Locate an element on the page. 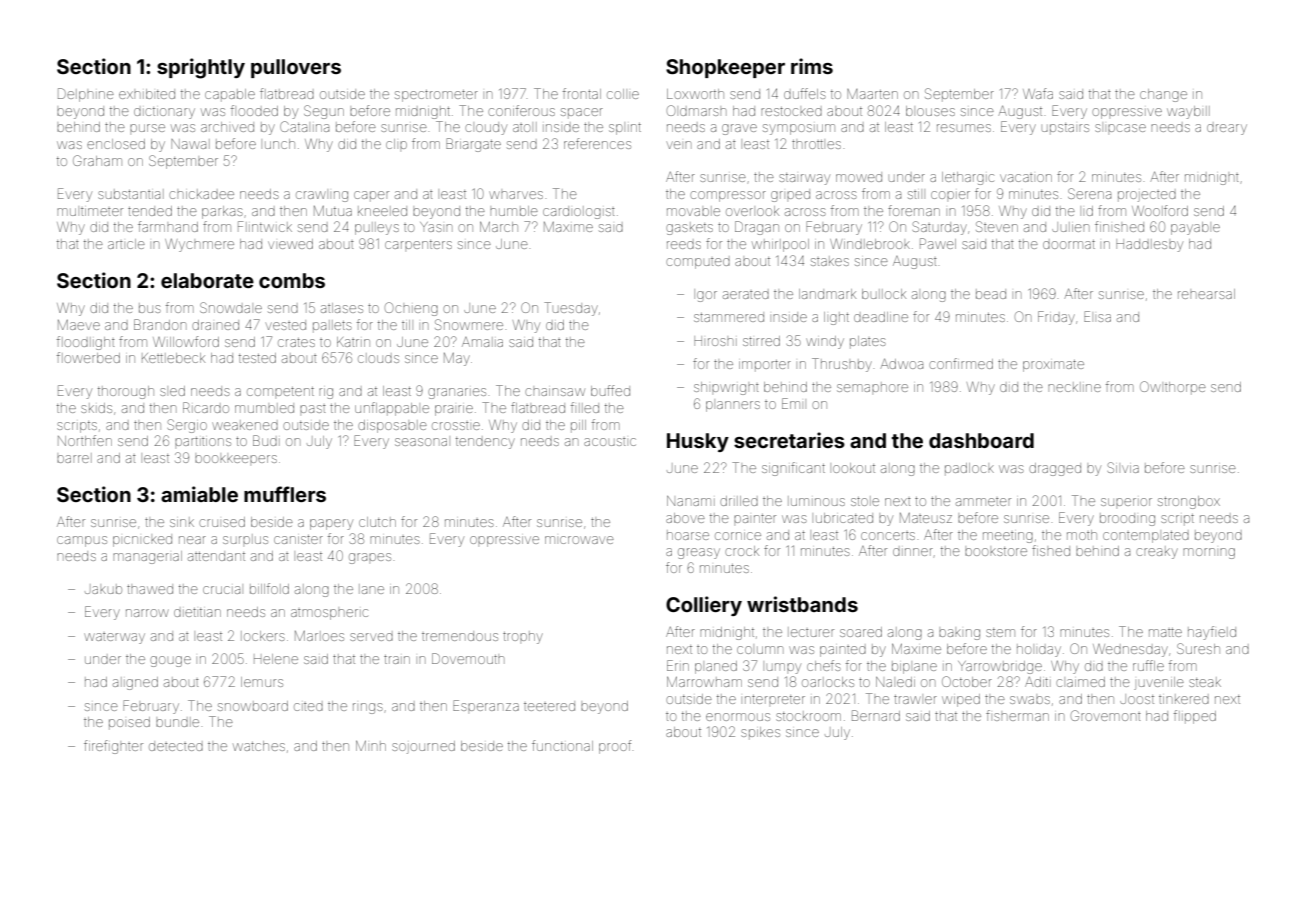 The height and width of the page is (924, 1308). Catalina is located at coordinates (304, 126).
